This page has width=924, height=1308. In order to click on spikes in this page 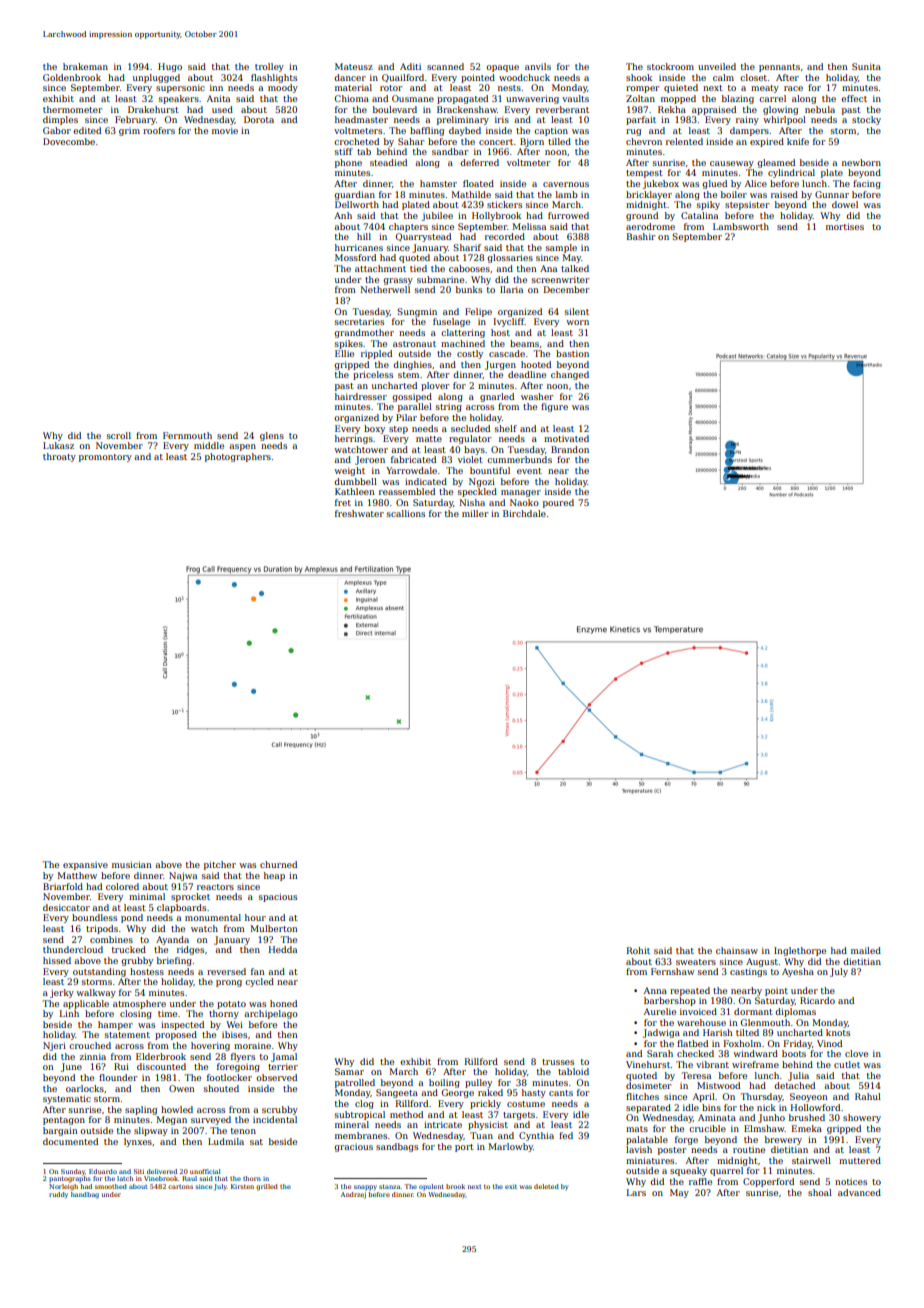, I will do `click(349, 344)`.
